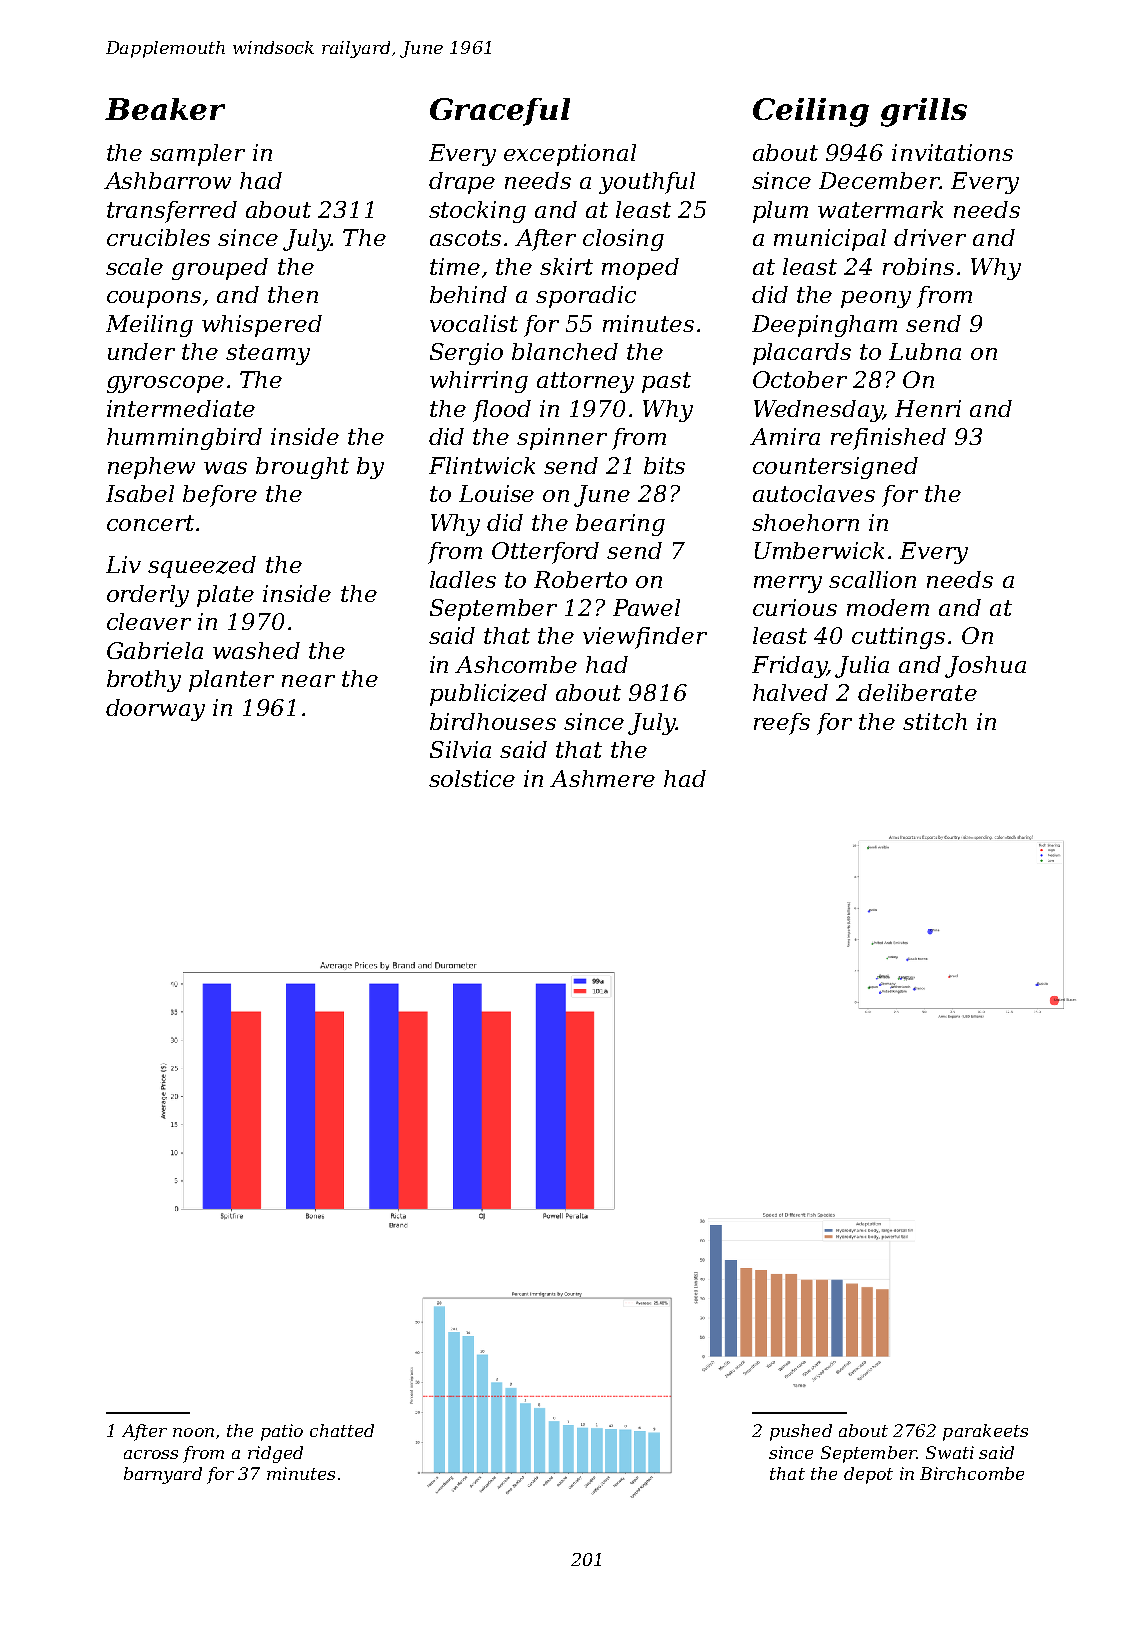 Image resolution: width=1141 pixels, height=1652 pixels. Describe the element at coordinates (924, 112) in the screenshot. I see `grills` at that location.
